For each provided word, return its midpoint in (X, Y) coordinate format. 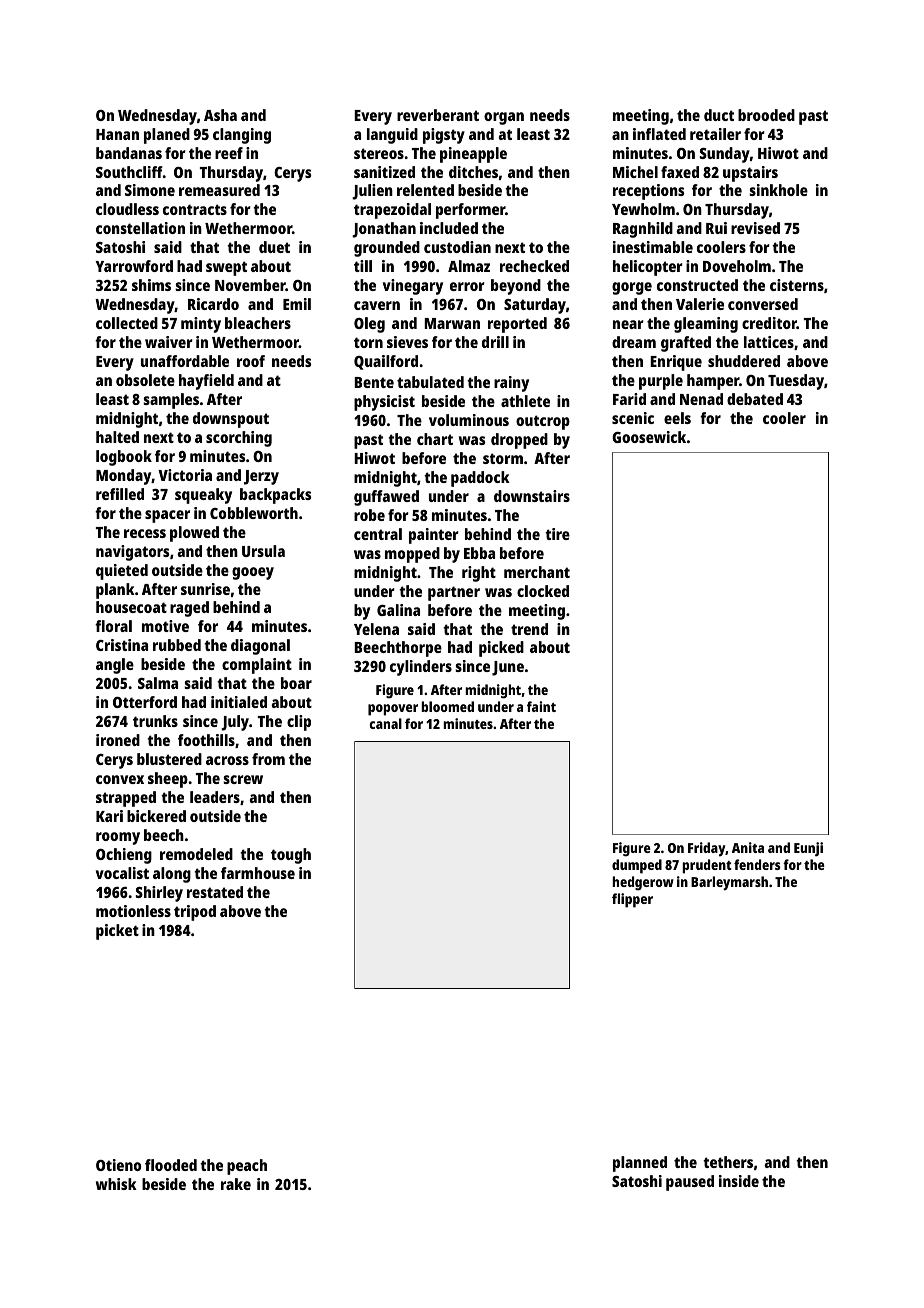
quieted (122, 572)
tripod (195, 913)
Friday (707, 849)
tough (291, 856)
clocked (543, 591)
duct (719, 115)
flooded (171, 1165)
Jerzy (261, 477)
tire (557, 534)
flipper (632, 900)
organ (504, 118)
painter (434, 536)
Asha (220, 115)
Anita (748, 847)
